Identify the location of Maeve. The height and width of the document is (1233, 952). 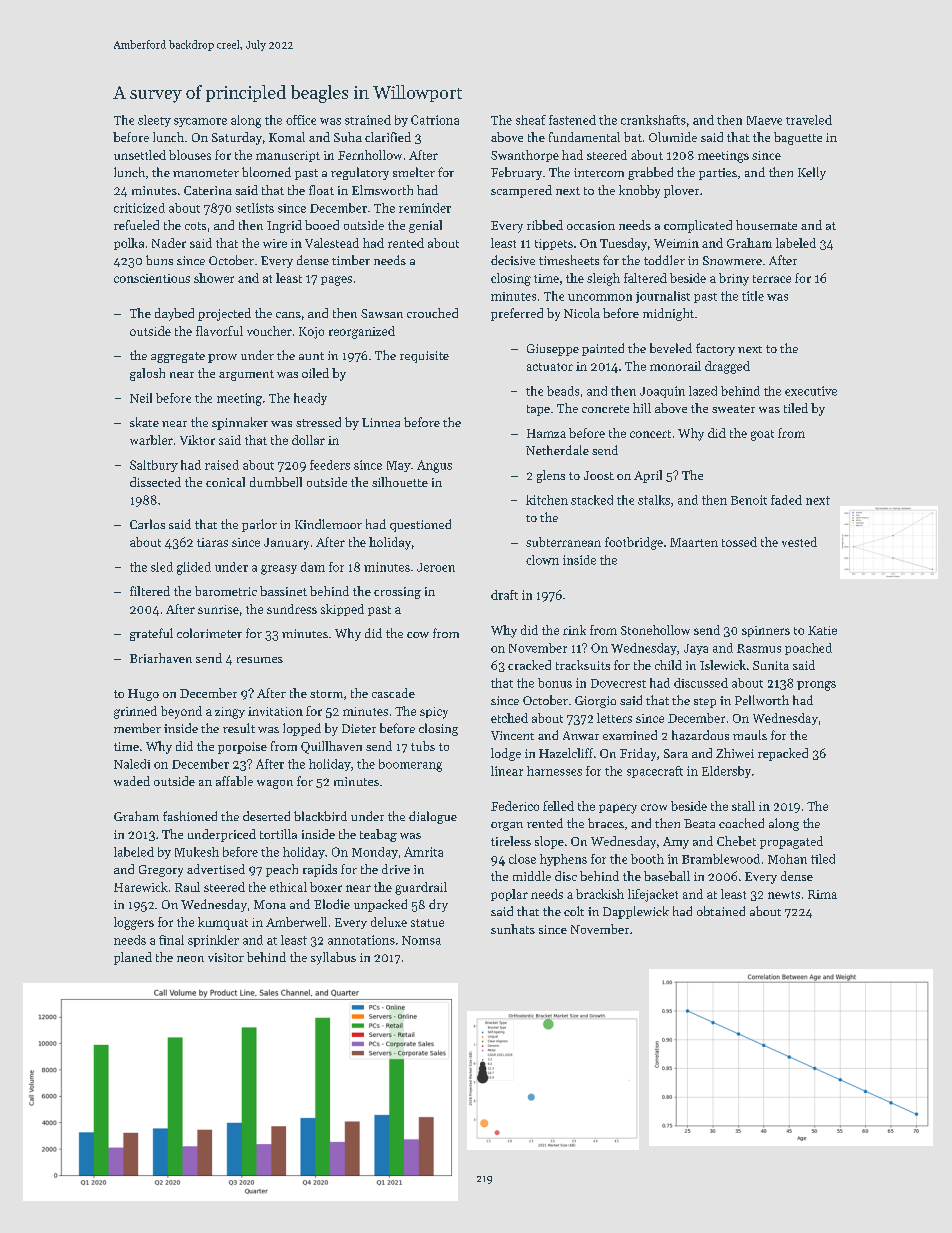
(764, 120).
